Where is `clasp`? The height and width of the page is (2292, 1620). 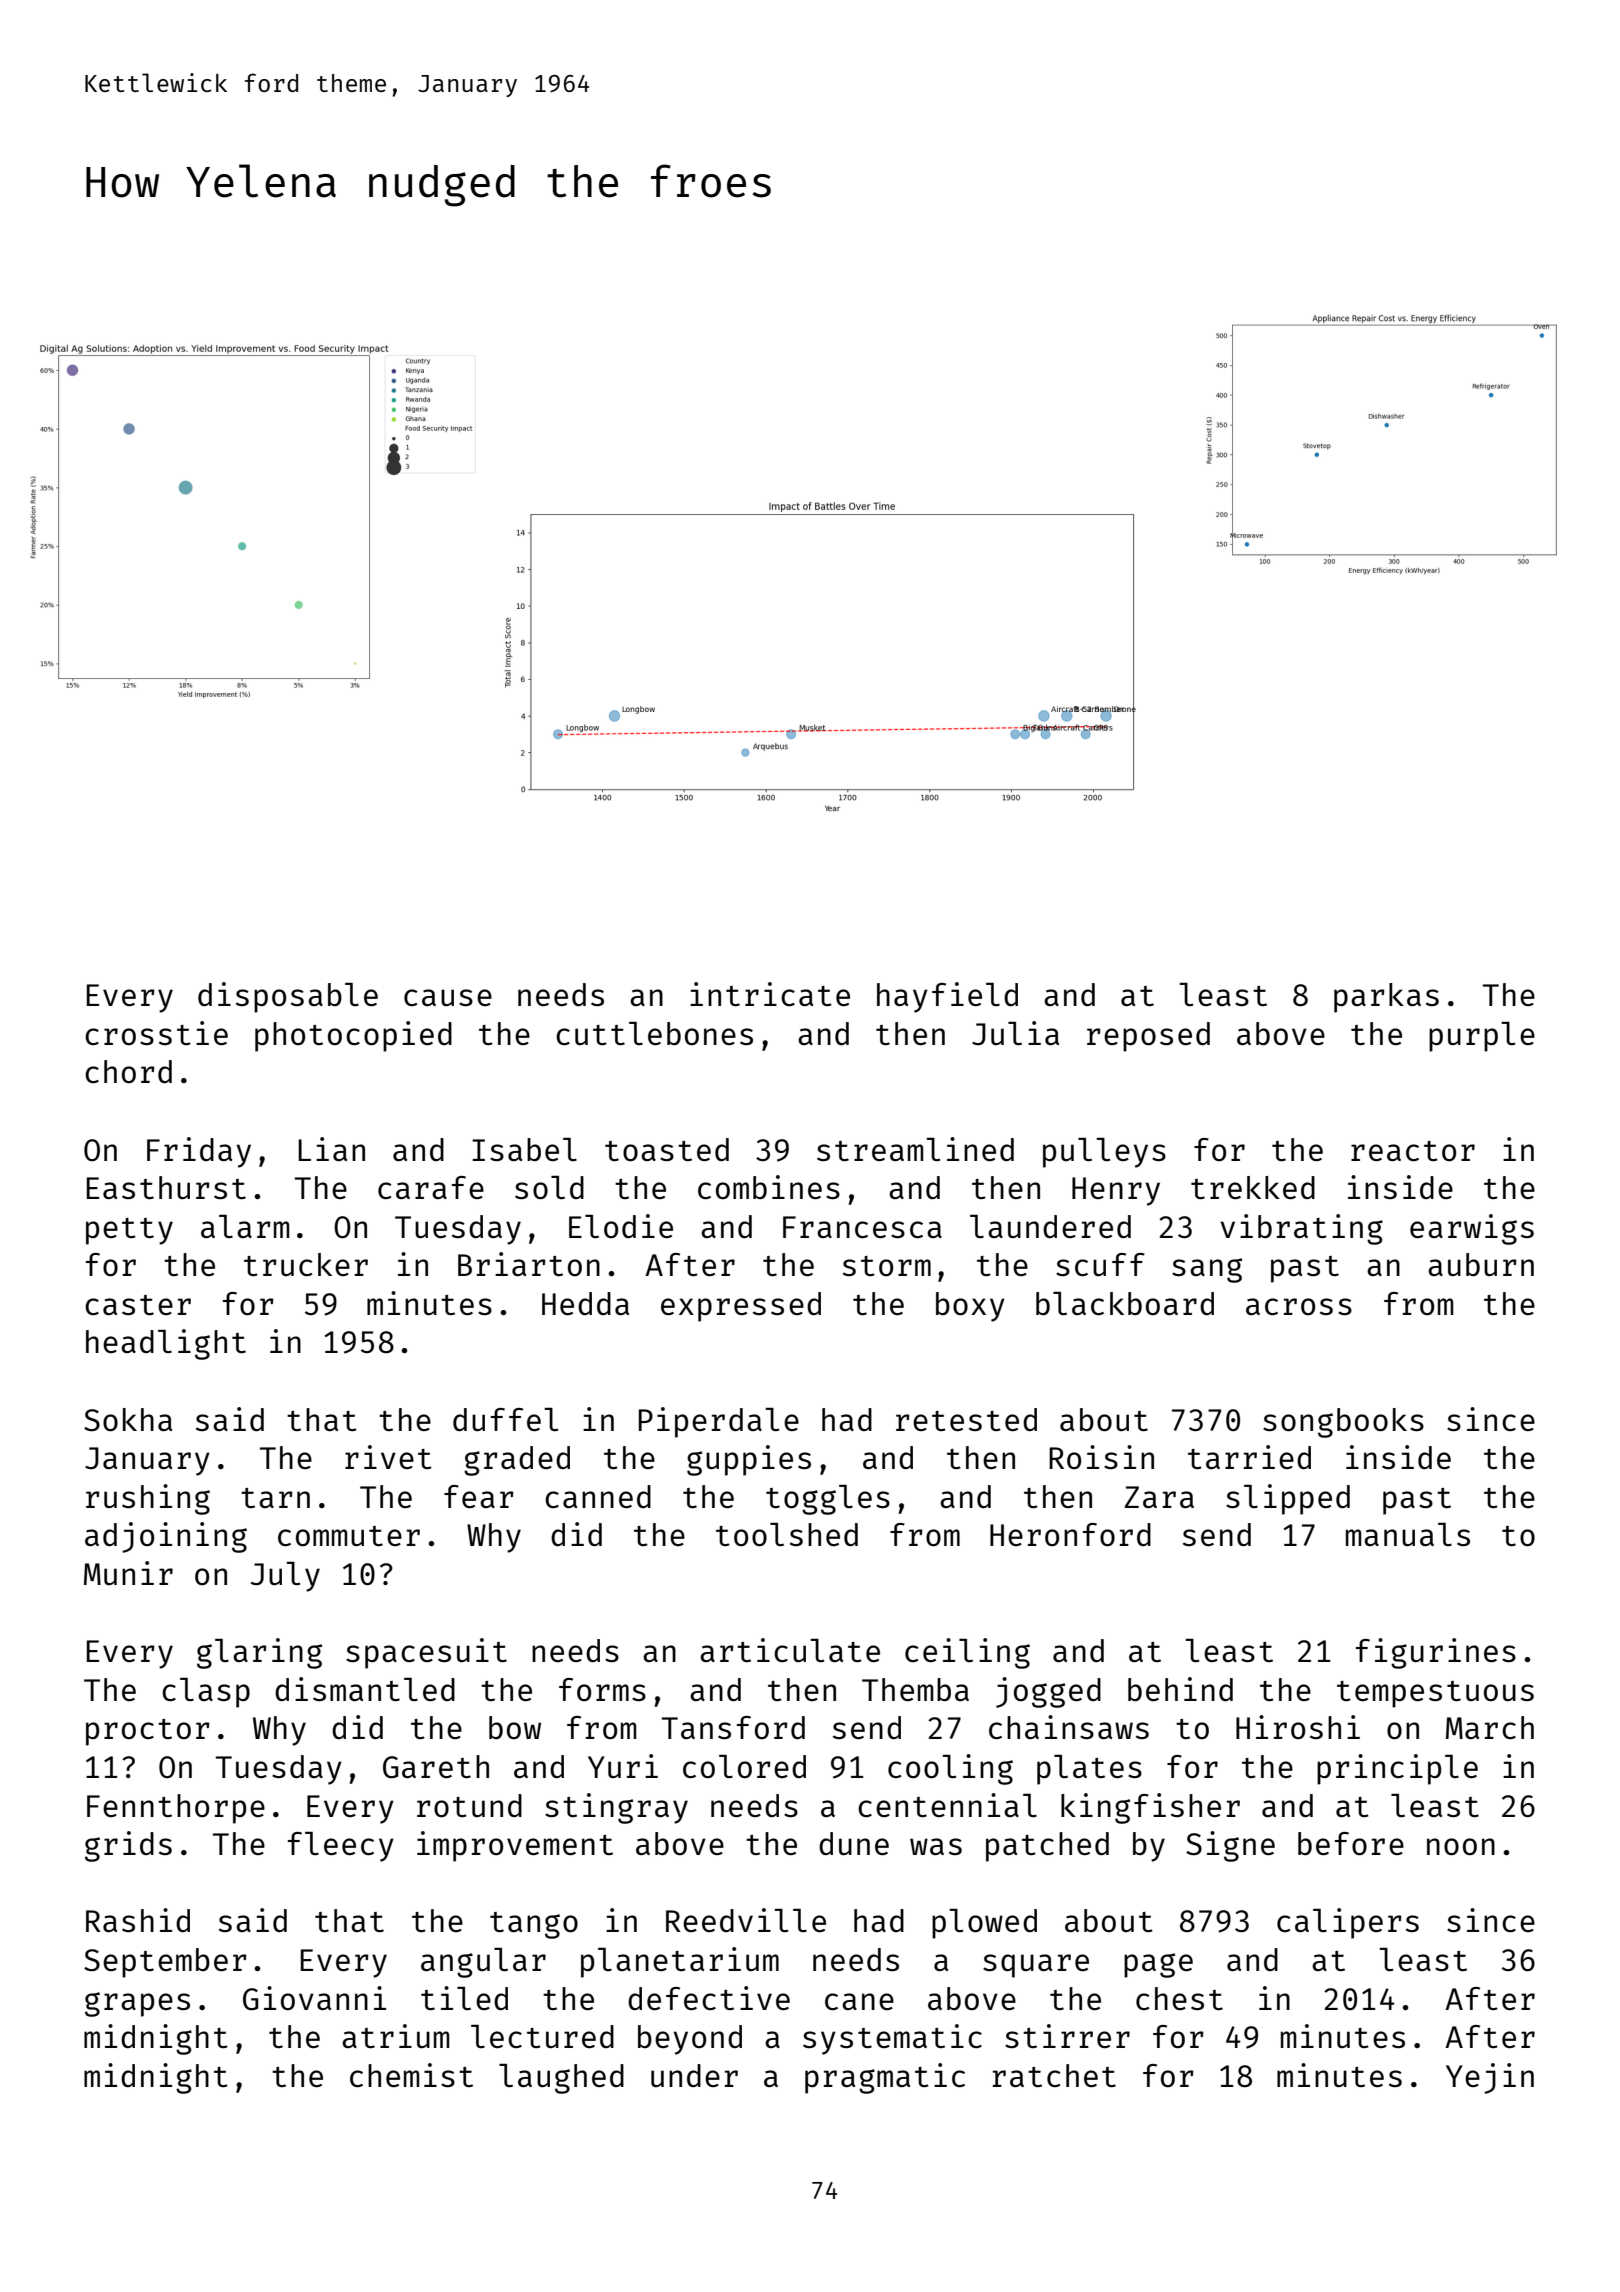 clasp is located at coordinates (206, 1693).
